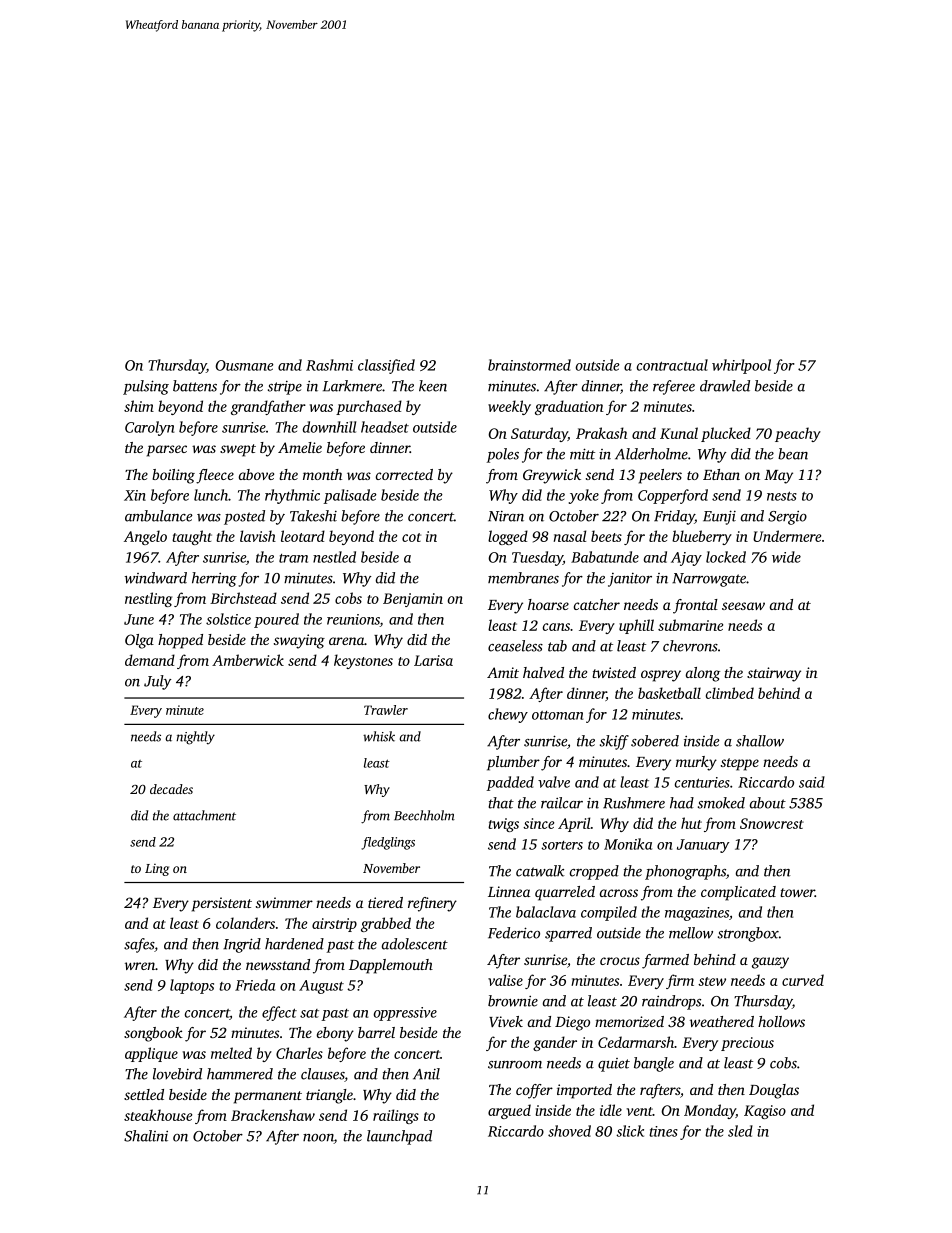  What do you see at coordinates (529, 365) in the screenshot?
I see `brainstormed` at bounding box center [529, 365].
